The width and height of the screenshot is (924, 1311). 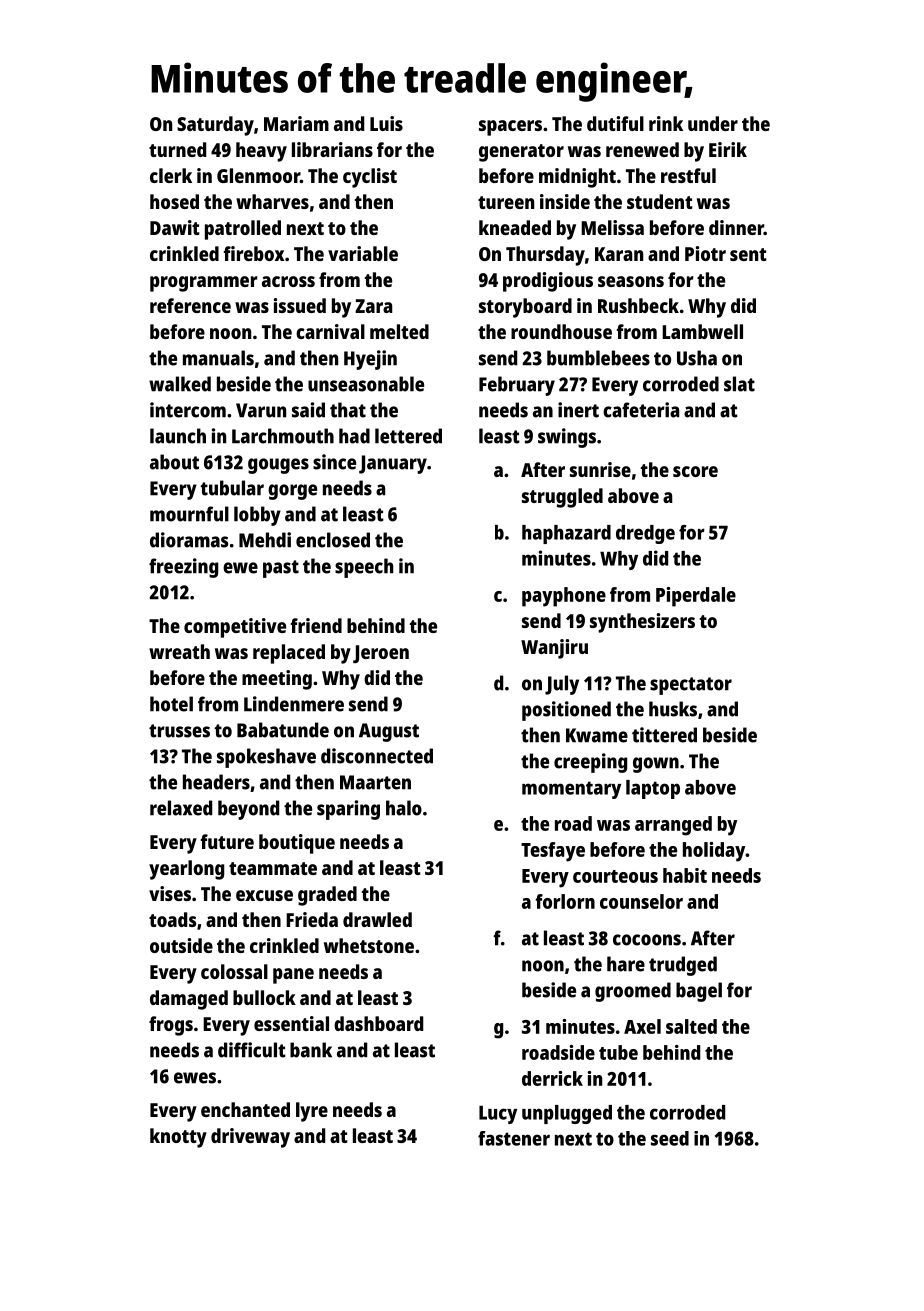 I want to click on courteous, so click(x=615, y=876).
